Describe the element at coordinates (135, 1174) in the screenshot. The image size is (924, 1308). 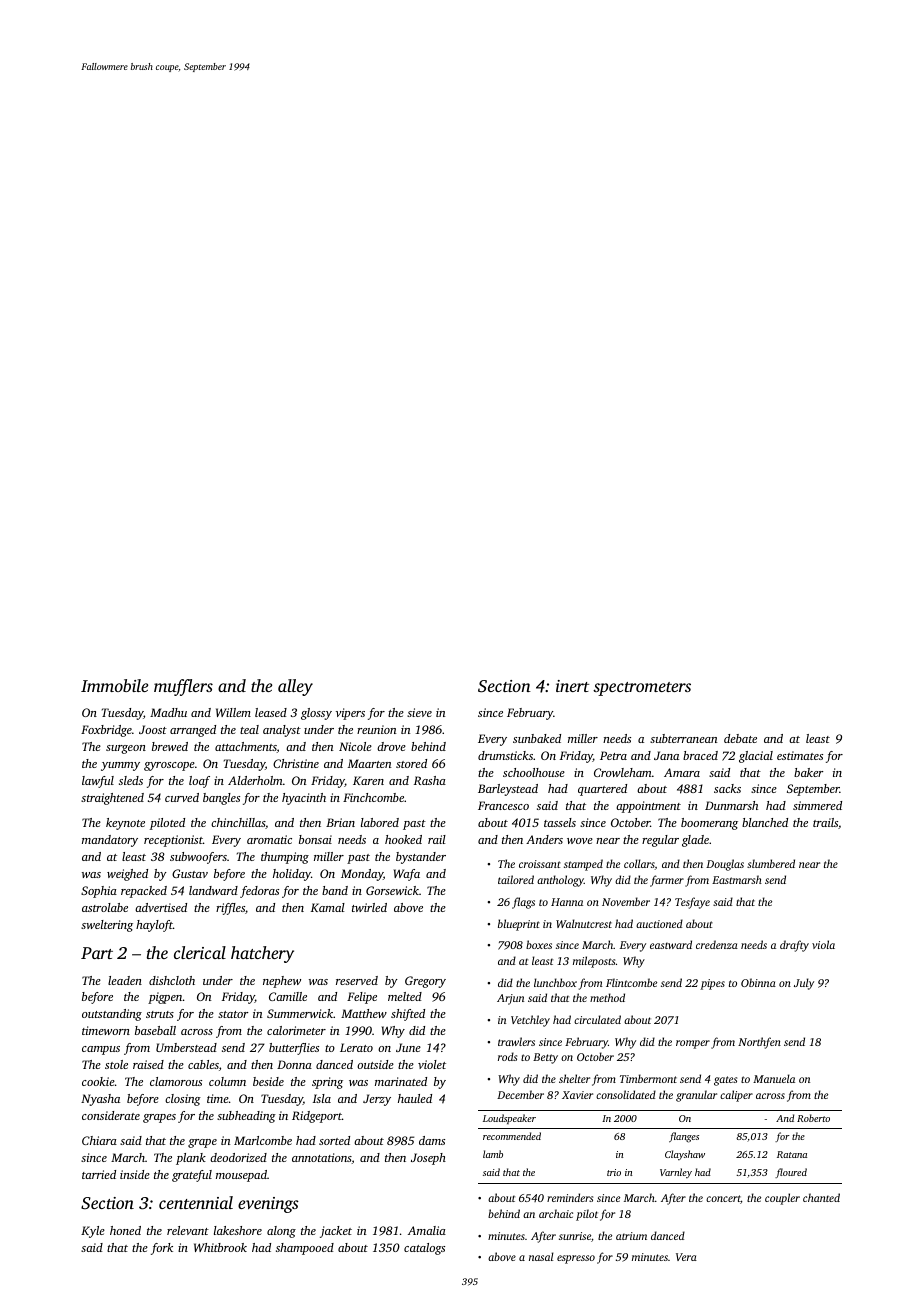
I see `inside` at that location.
